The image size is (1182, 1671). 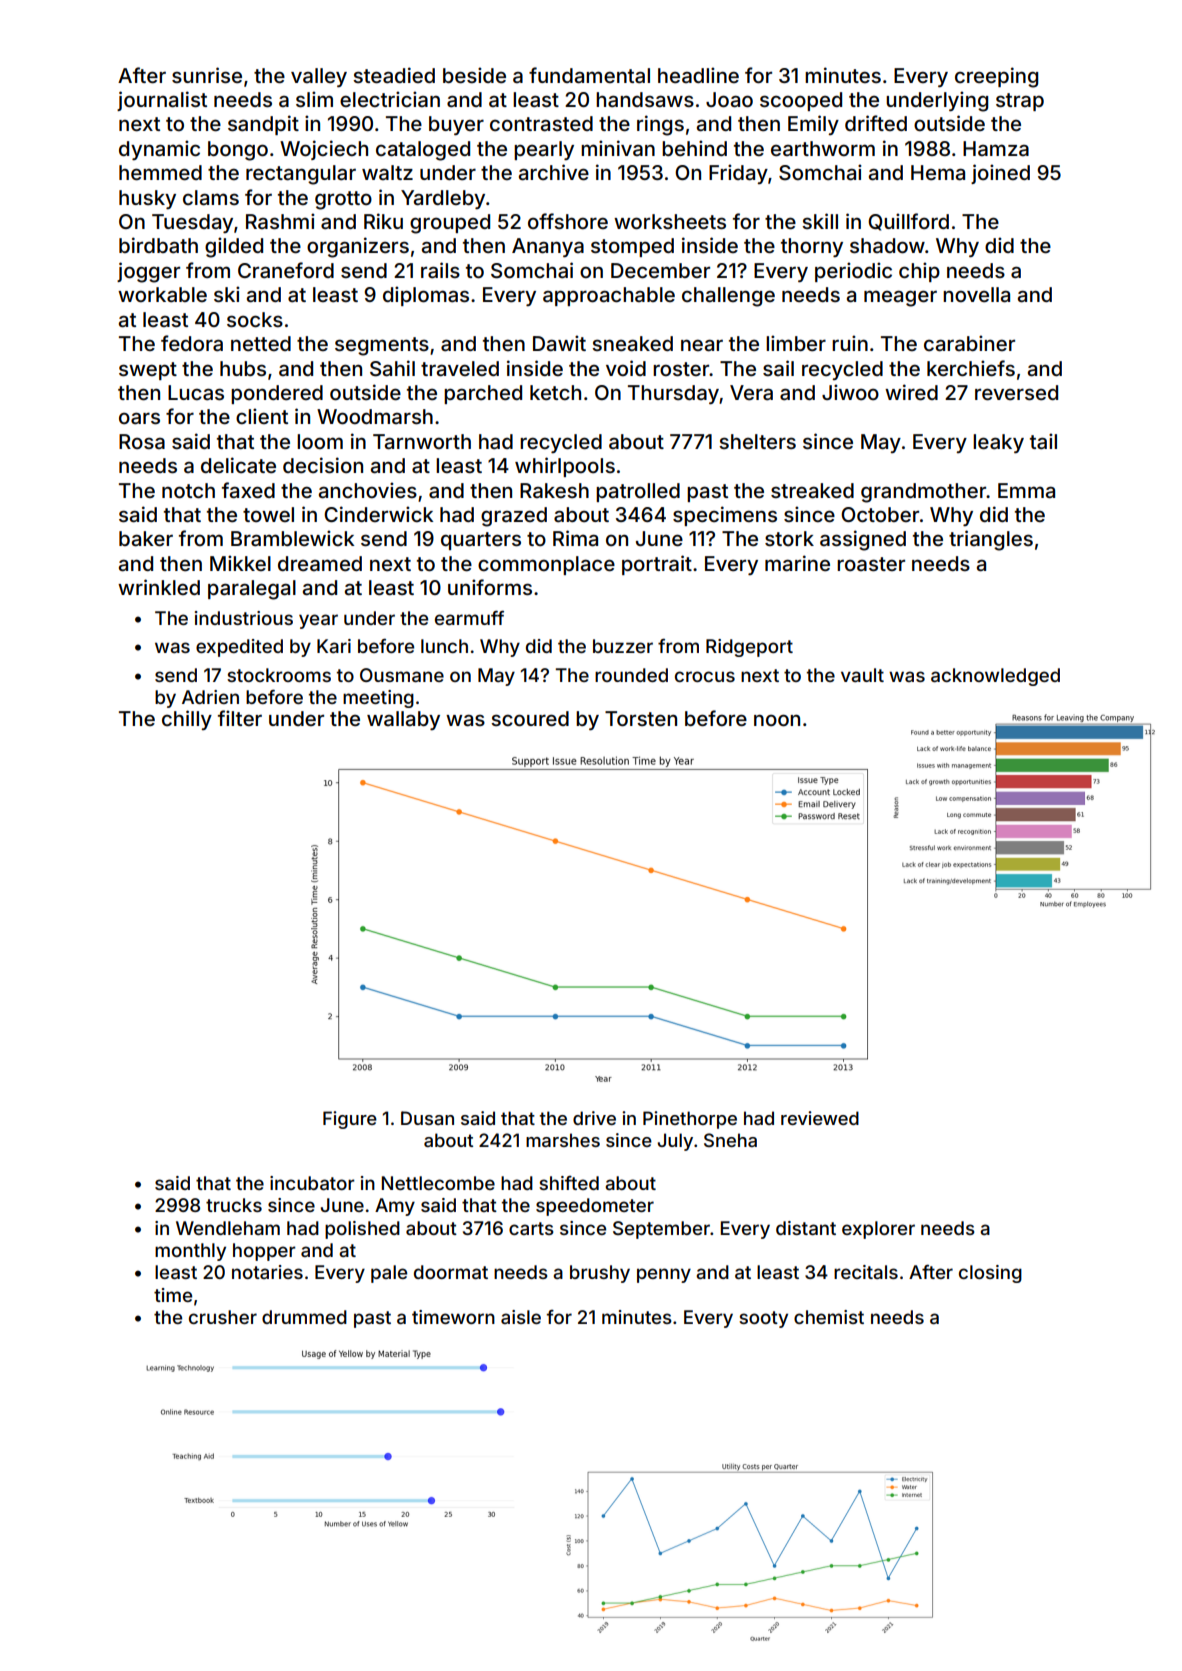 I want to click on chilly, so click(x=187, y=720).
